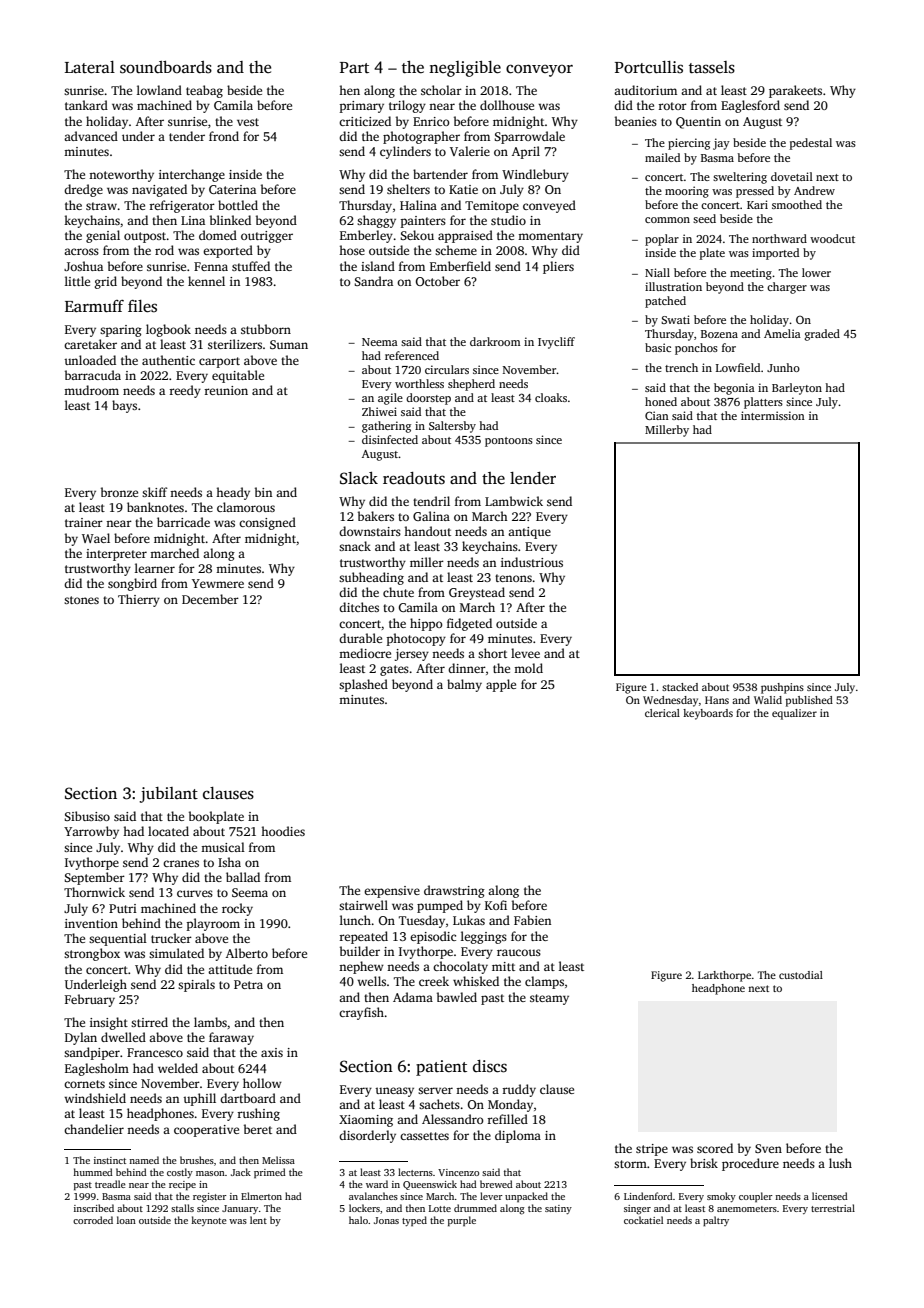  Describe the element at coordinates (272, 1052) in the page. I see `axis` at that location.
